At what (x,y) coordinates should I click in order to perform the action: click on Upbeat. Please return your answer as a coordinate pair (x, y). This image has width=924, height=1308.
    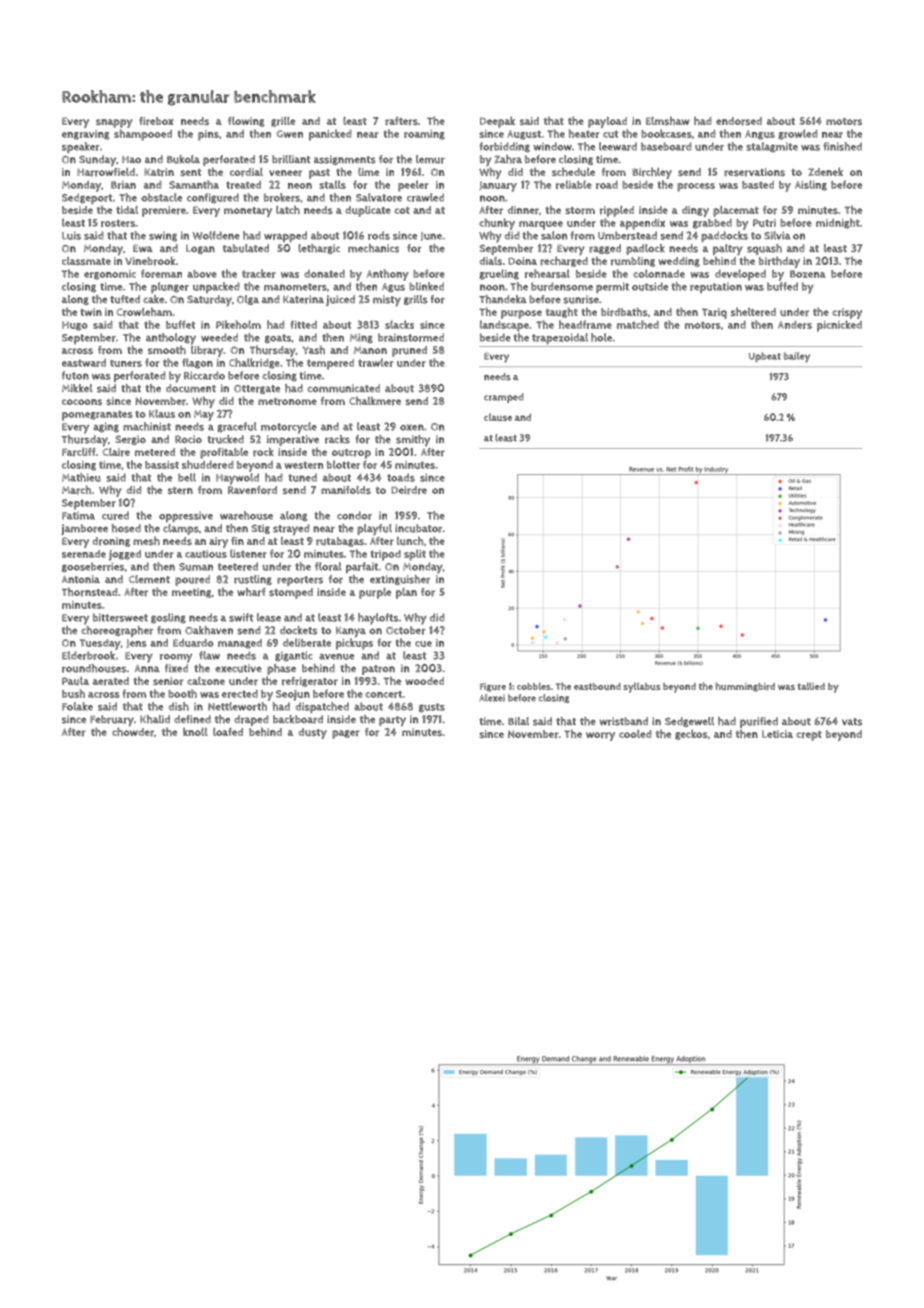
    Looking at the image, I should click on (765, 357).
